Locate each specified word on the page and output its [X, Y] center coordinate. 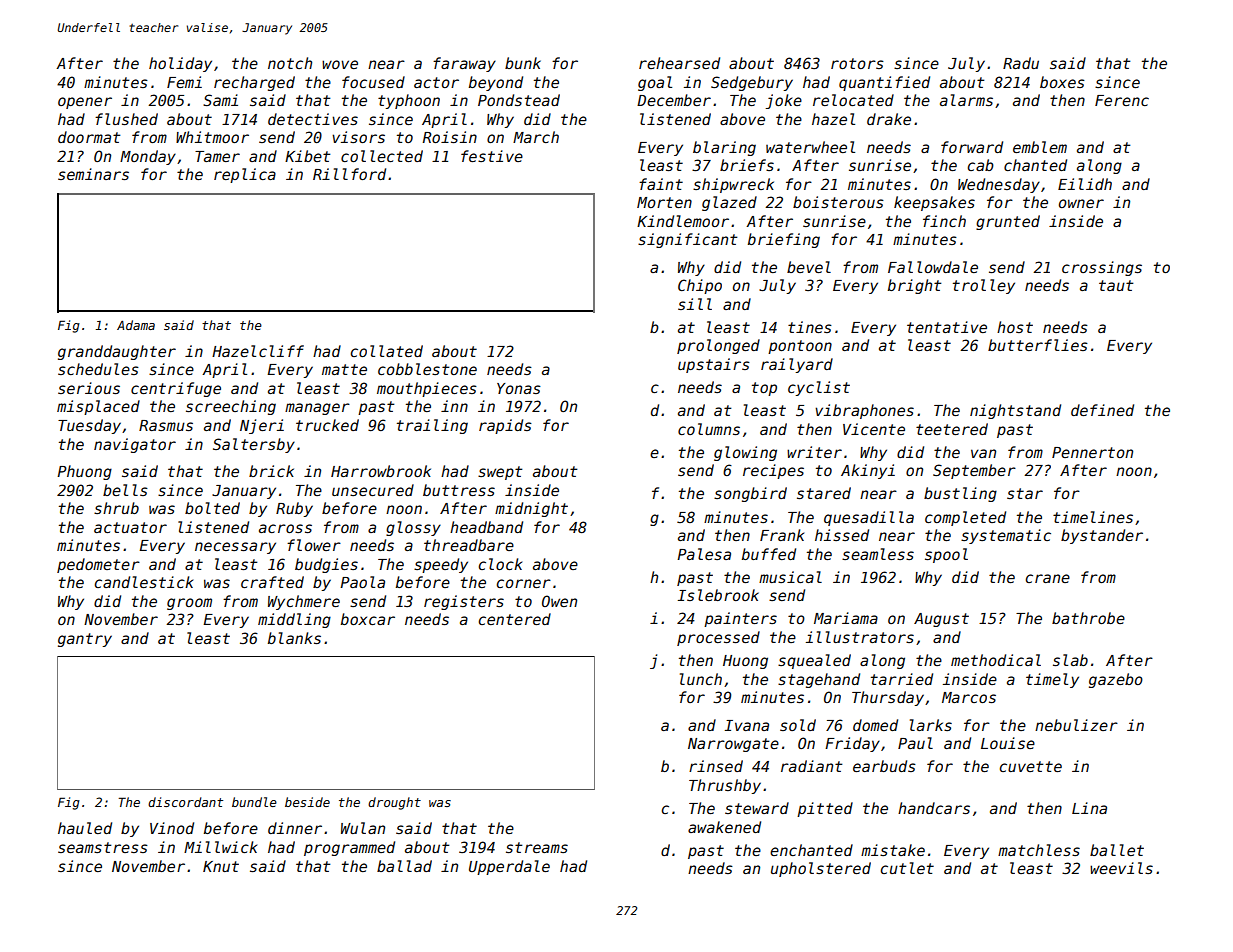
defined [1102, 410]
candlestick [144, 582]
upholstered [821, 869]
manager [317, 409]
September [974, 471]
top [764, 389]
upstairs [714, 365]
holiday [180, 64]
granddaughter [117, 352]
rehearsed [679, 63]
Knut [221, 866]
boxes [1062, 82]
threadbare [469, 545]
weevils [1121, 868]
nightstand [1015, 411]
